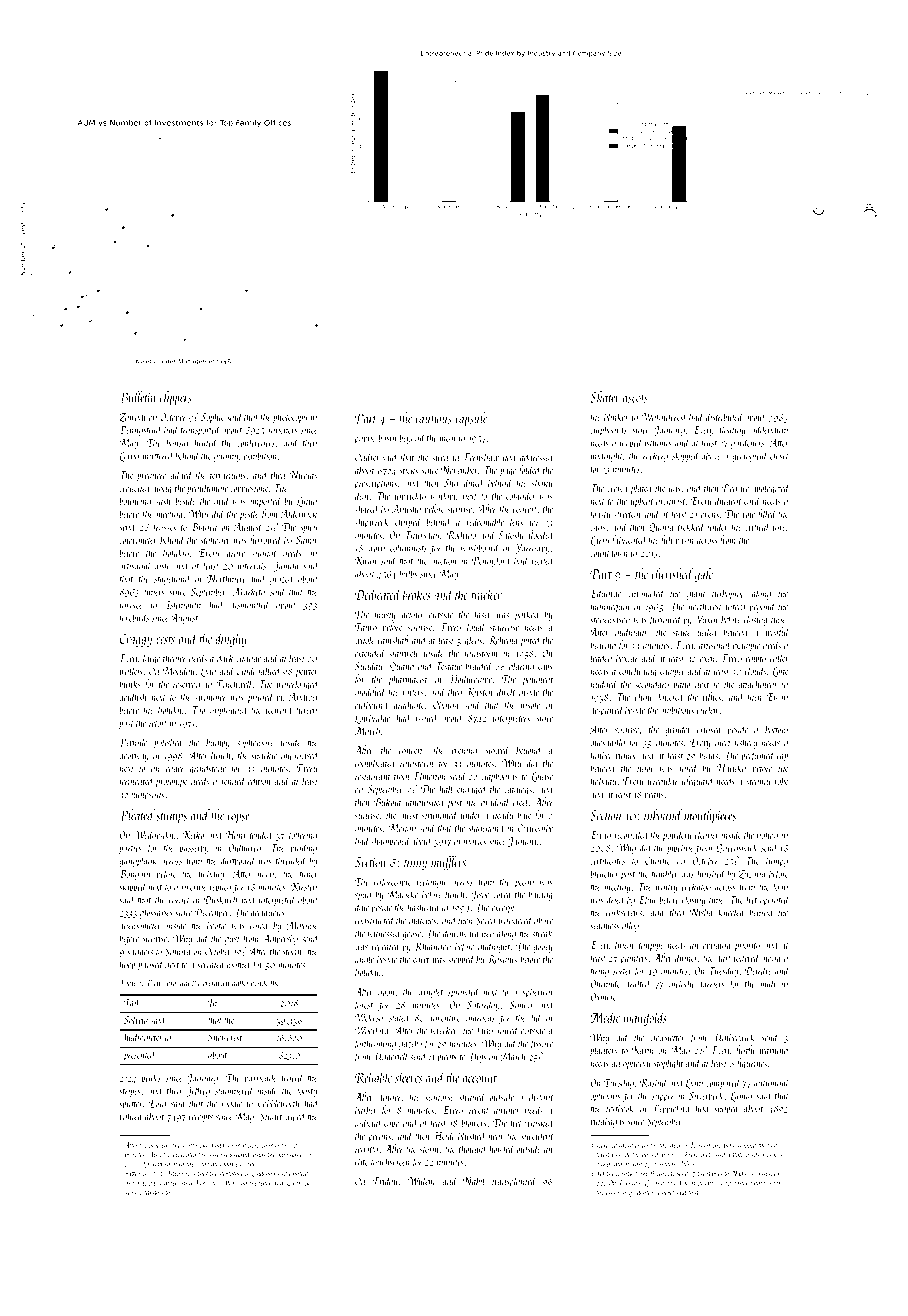 Image resolution: width=908 pixels, height=1316 pixels. I want to click on Glenwick, so click(298, 1183).
